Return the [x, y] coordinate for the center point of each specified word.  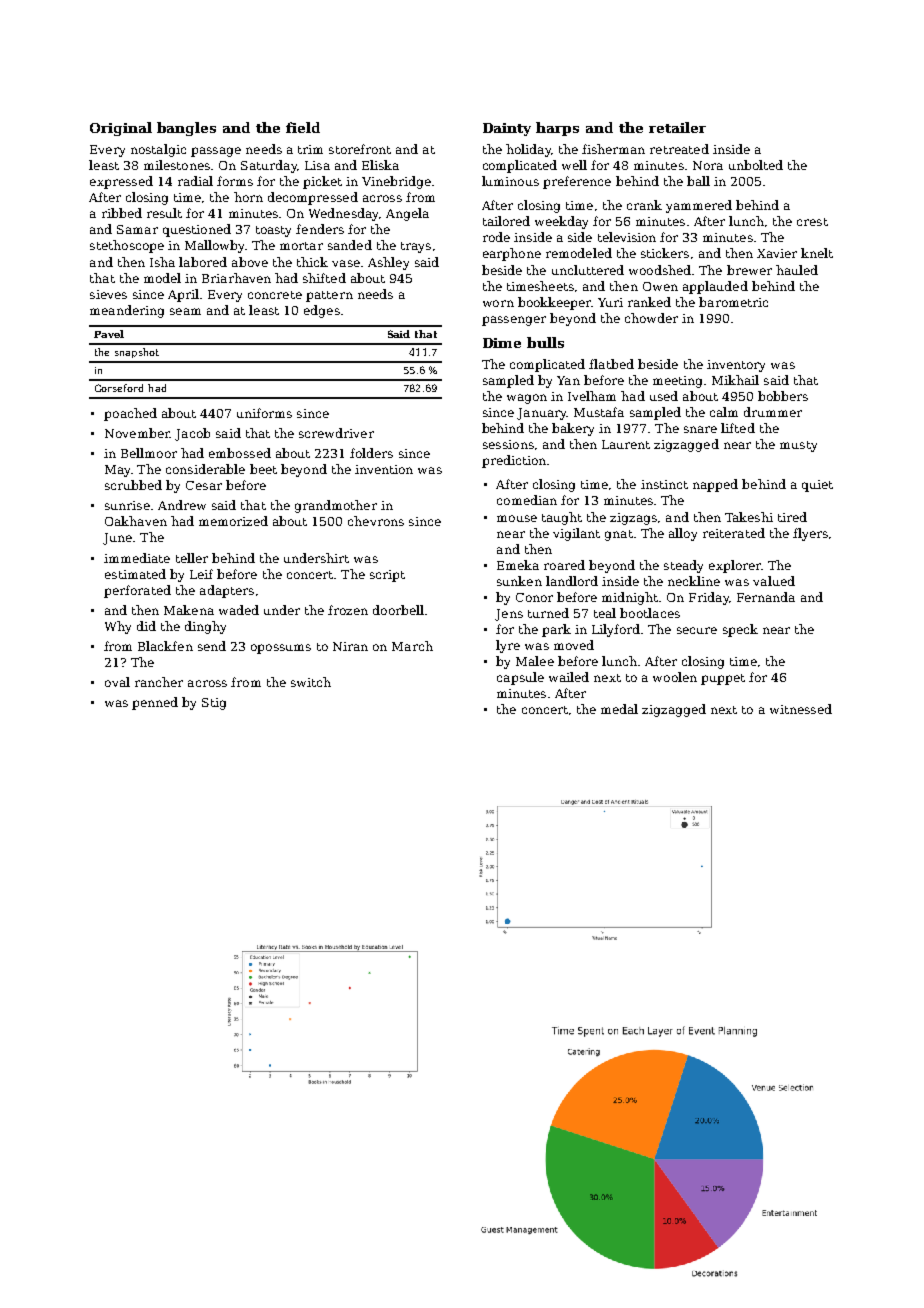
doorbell [398, 610]
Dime [502, 343]
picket [322, 182]
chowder [651, 318]
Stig [214, 704]
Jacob [192, 434]
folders [371, 453]
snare [700, 429]
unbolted [756, 165]
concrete [275, 295]
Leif [201, 574]
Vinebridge [396, 182]
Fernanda [766, 597]
